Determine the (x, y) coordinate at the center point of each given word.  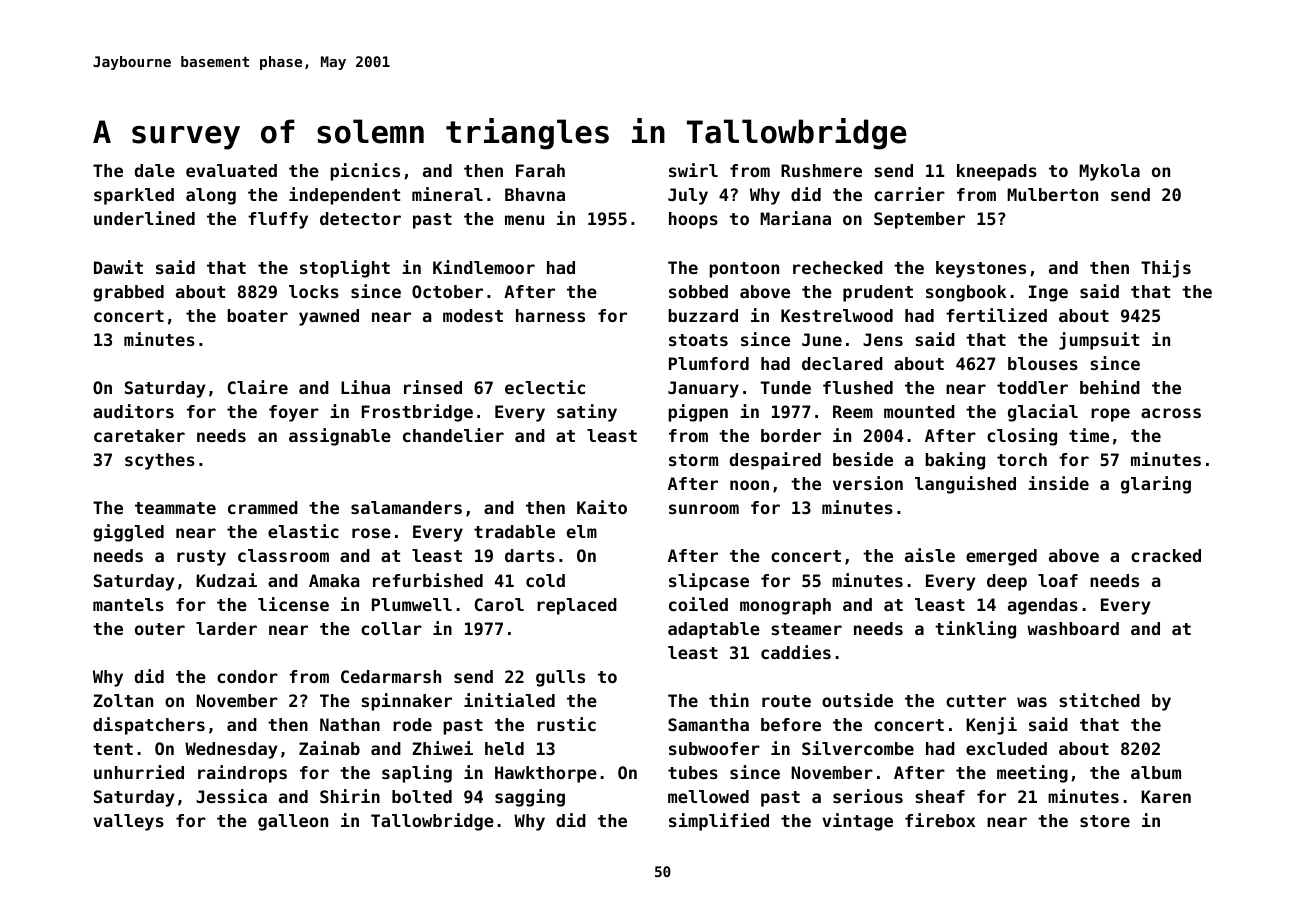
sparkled (134, 196)
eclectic (545, 387)
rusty (201, 558)
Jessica (231, 796)
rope (1110, 415)
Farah (540, 170)
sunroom (704, 509)
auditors (133, 411)
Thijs (1166, 269)
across (1171, 413)
